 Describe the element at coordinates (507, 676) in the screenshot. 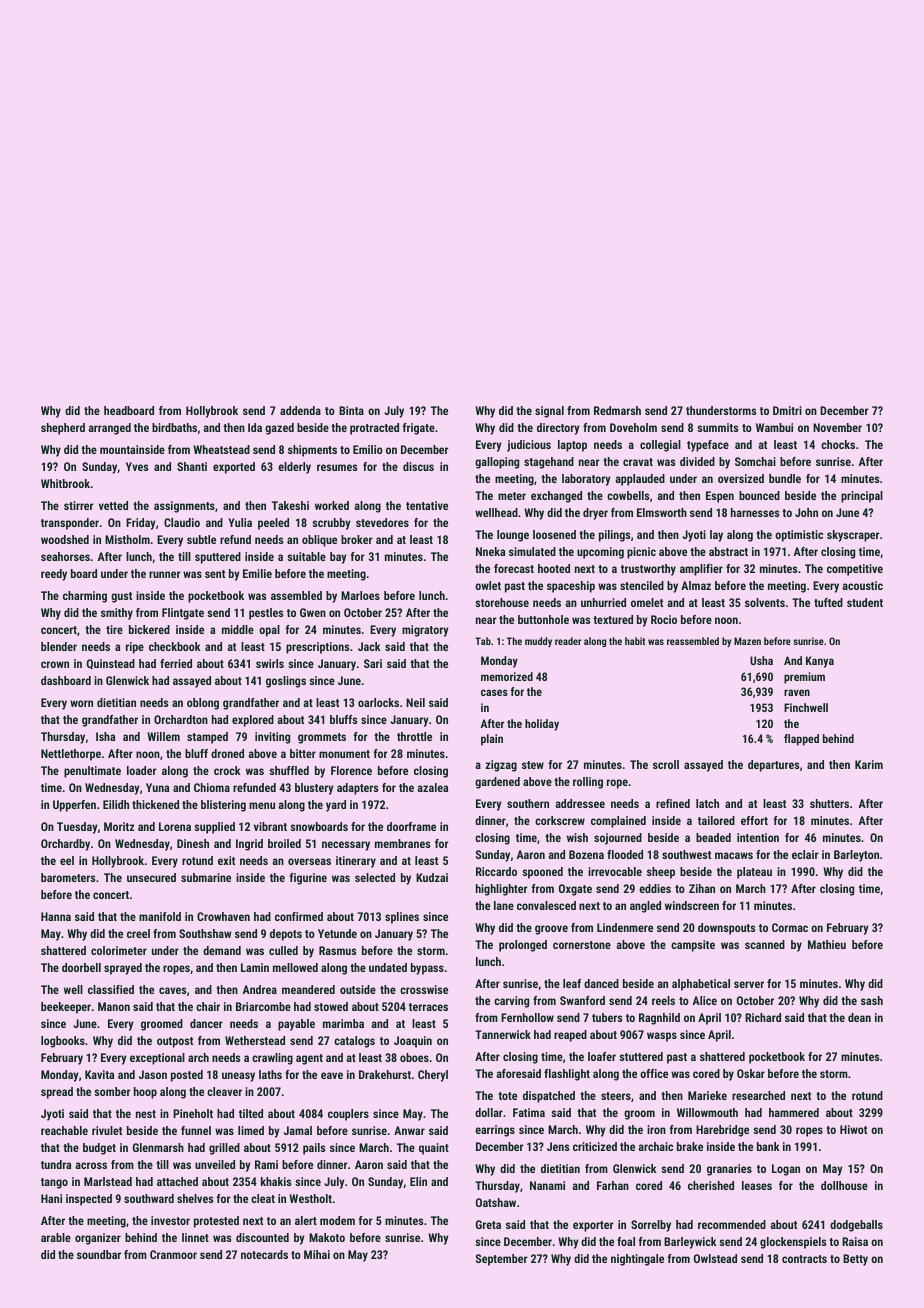

I see `memorized` at that location.
